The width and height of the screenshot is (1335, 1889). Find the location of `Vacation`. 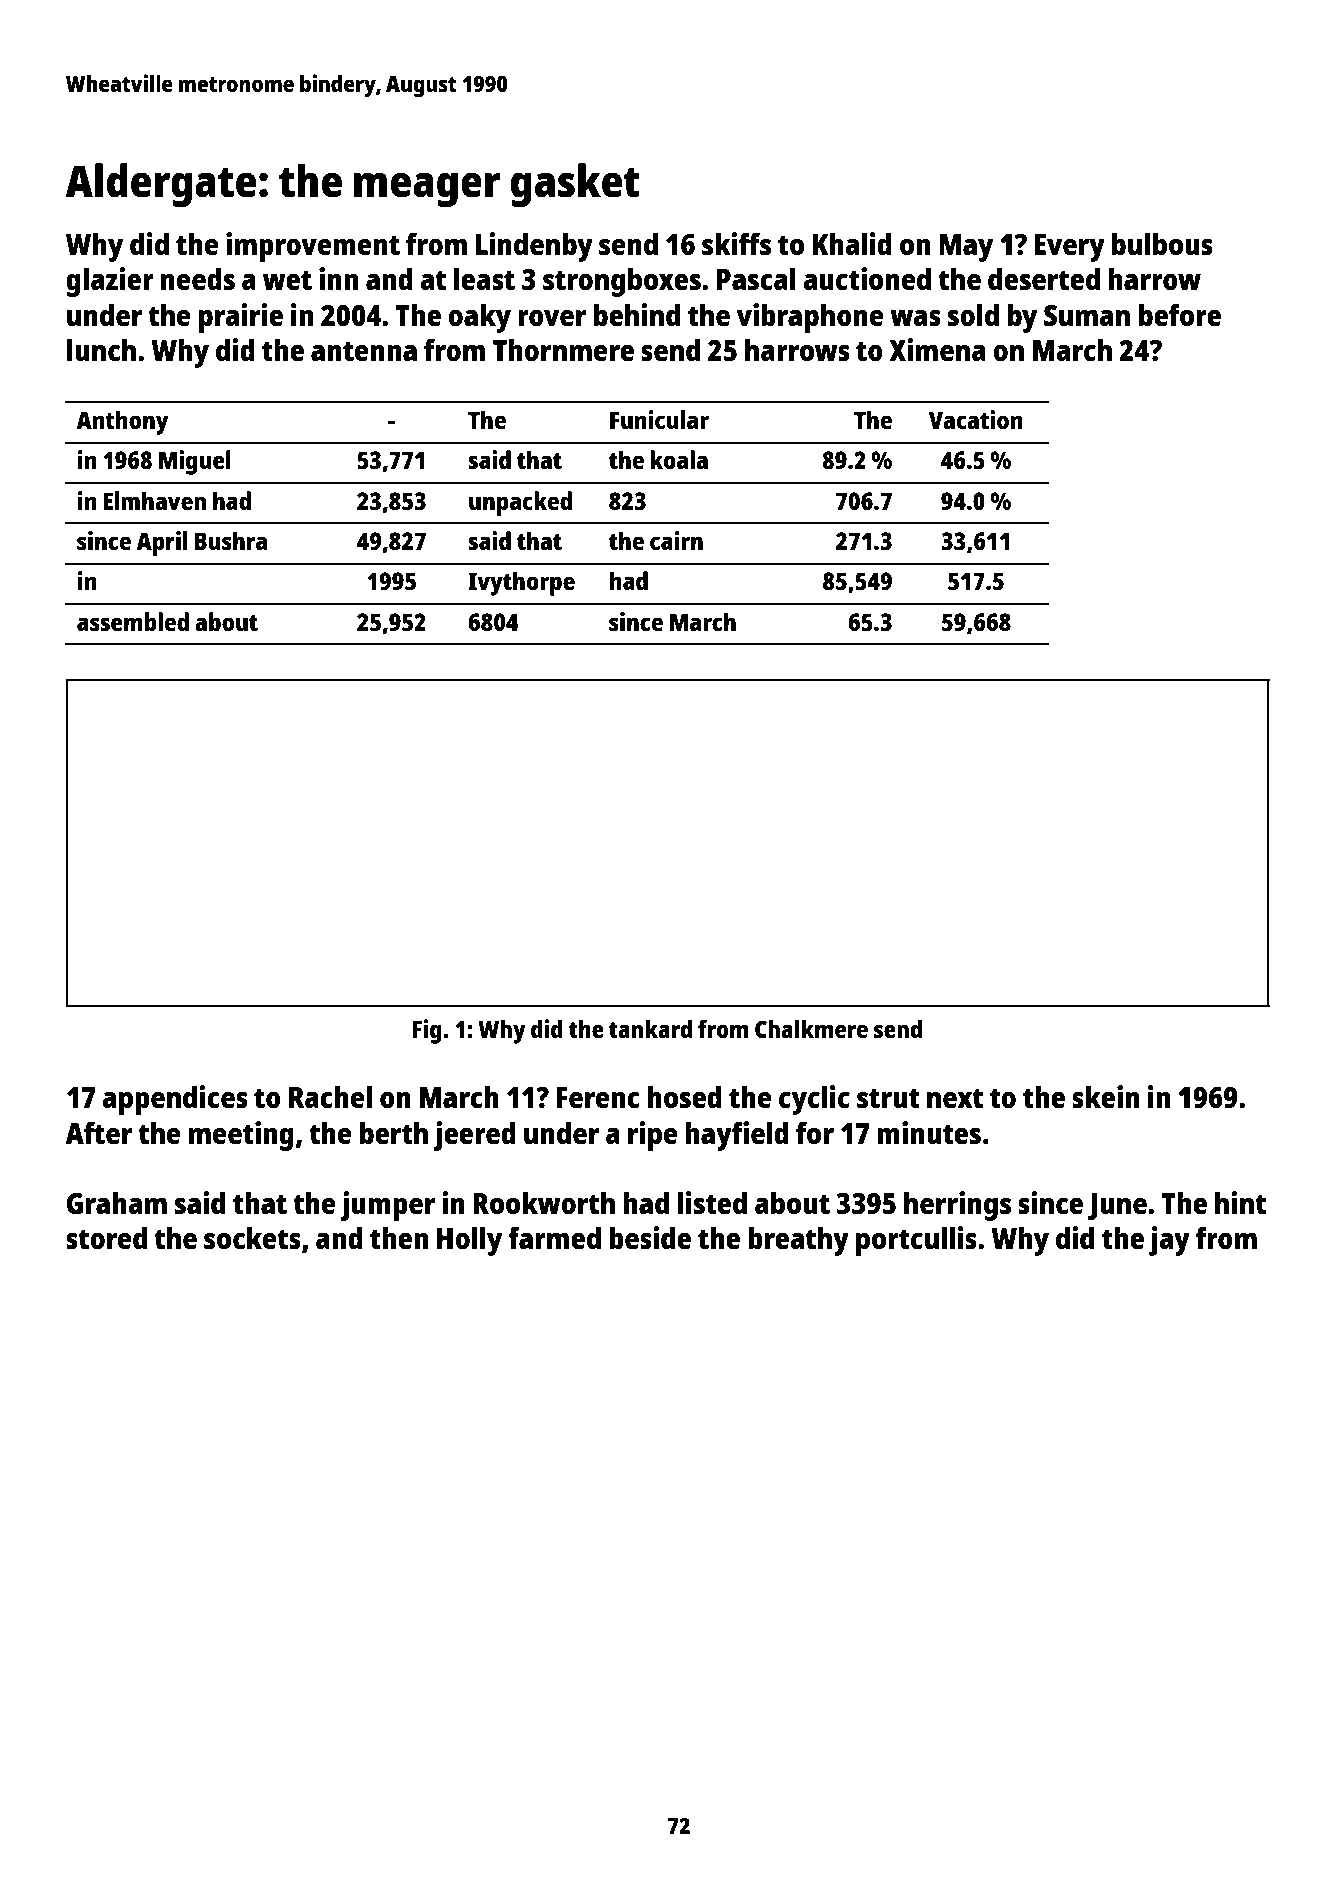

Vacation is located at coordinates (976, 419).
